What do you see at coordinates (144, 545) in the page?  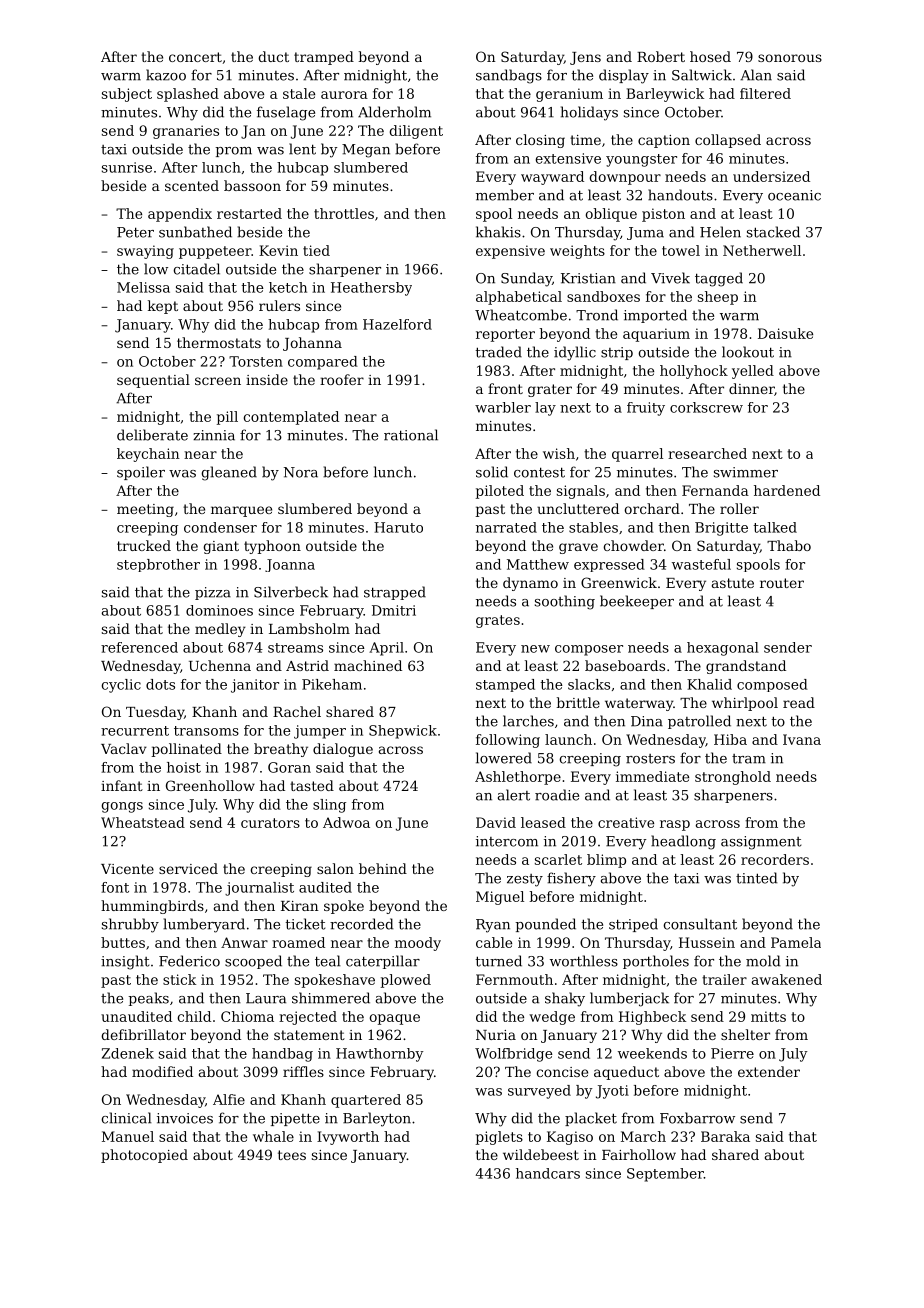 I see `trucked` at bounding box center [144, 545].
